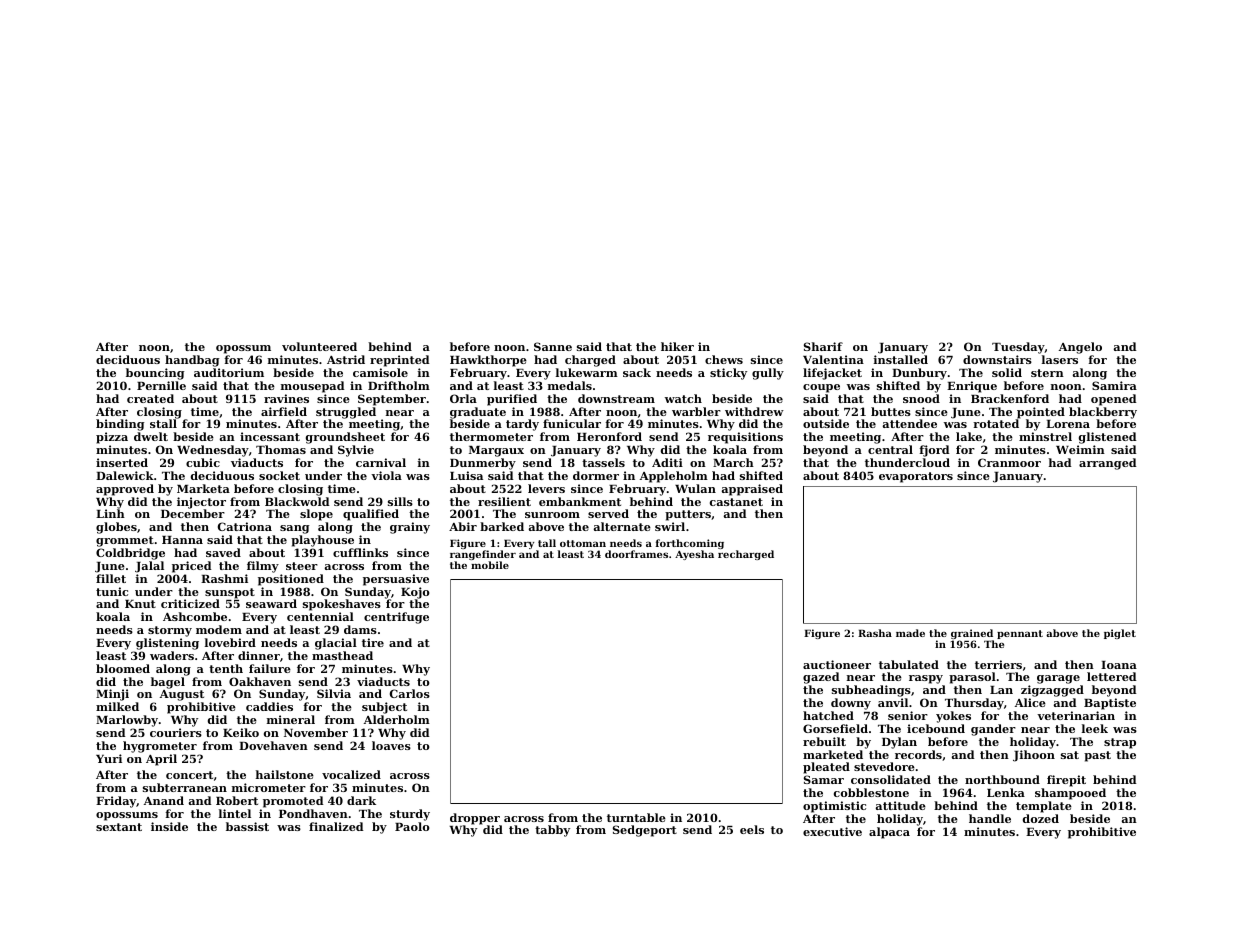 The width and height of the image is (1233, 952). I want to click on piglet, so click(1120, 634).
